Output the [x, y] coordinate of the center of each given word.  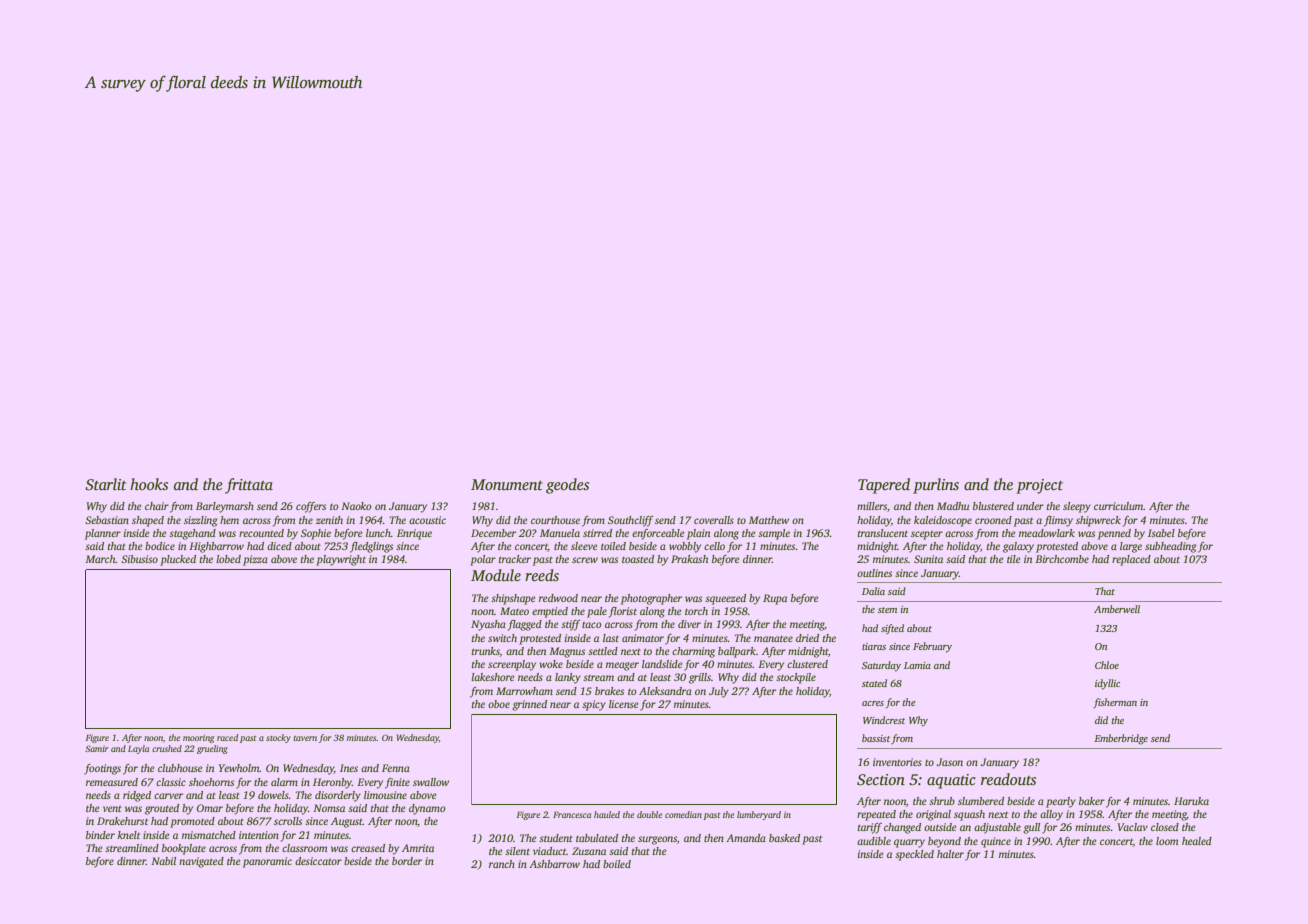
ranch [502, 864]
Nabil [163, 861]
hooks [149, 484]
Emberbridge [1121, 739]
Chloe [1107, 665]
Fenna [396, 768]
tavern [305, 738]
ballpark [737, 652]
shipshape [513, 599]
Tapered [884, 486]
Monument [507, 484]
